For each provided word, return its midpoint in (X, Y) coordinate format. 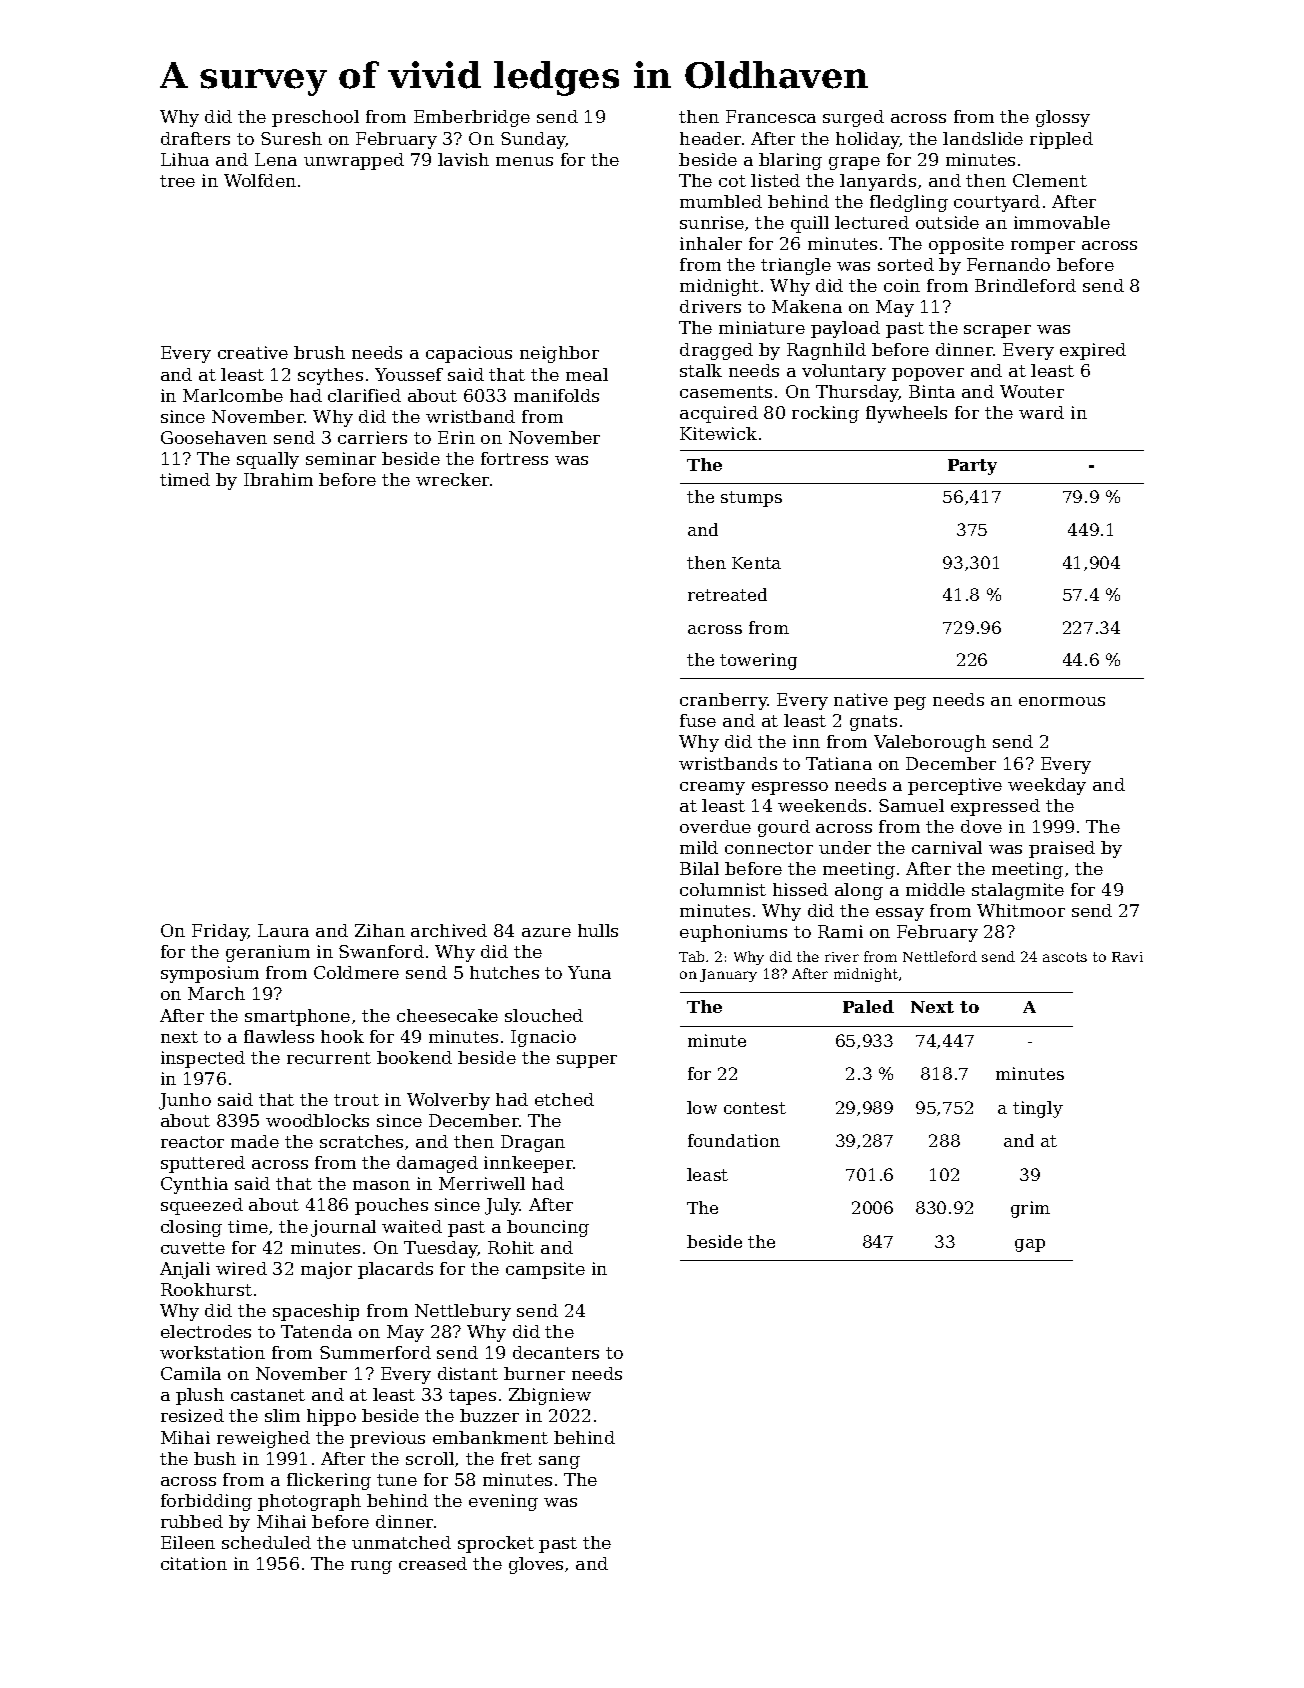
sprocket (496, 1544)
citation (194, 1563)
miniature (762, 327)
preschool (315, 118)
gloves (536, 1565)
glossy (1063, 118)
